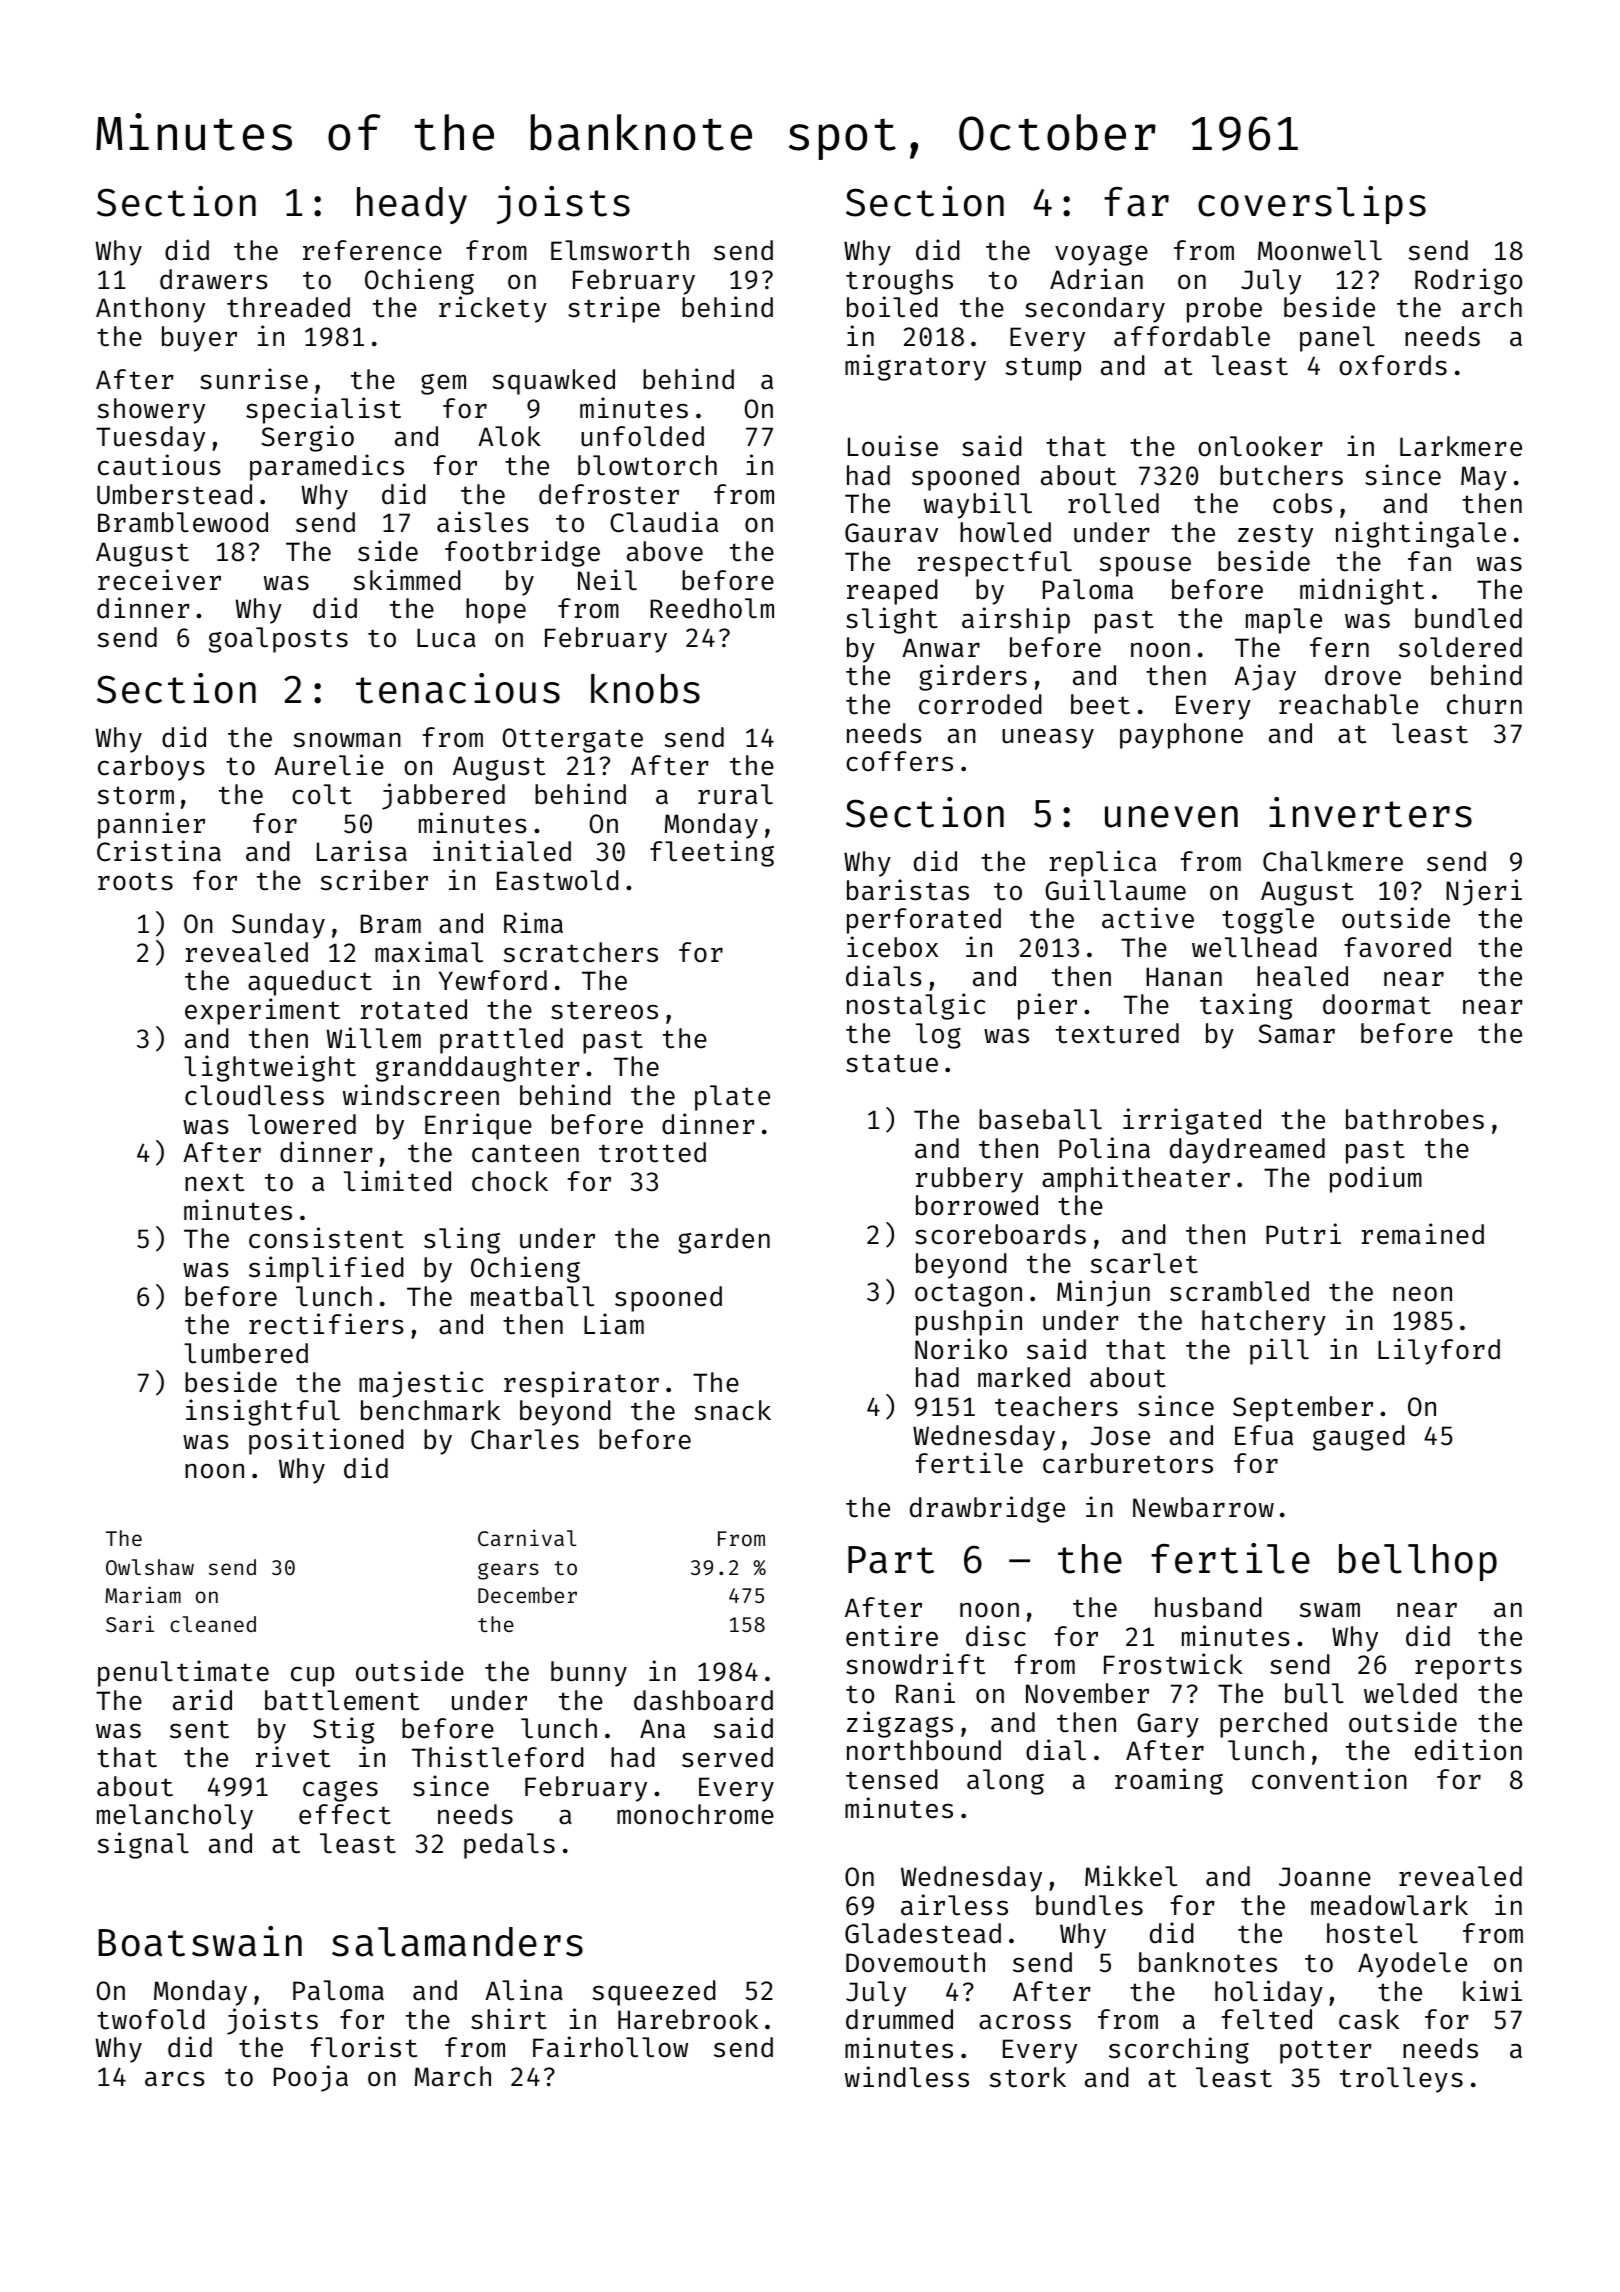 This screenshot has width=1620, height=2292. Describe the element at coordinates (1484, 892) in the screenshot. I see `Njeri` at that location.
